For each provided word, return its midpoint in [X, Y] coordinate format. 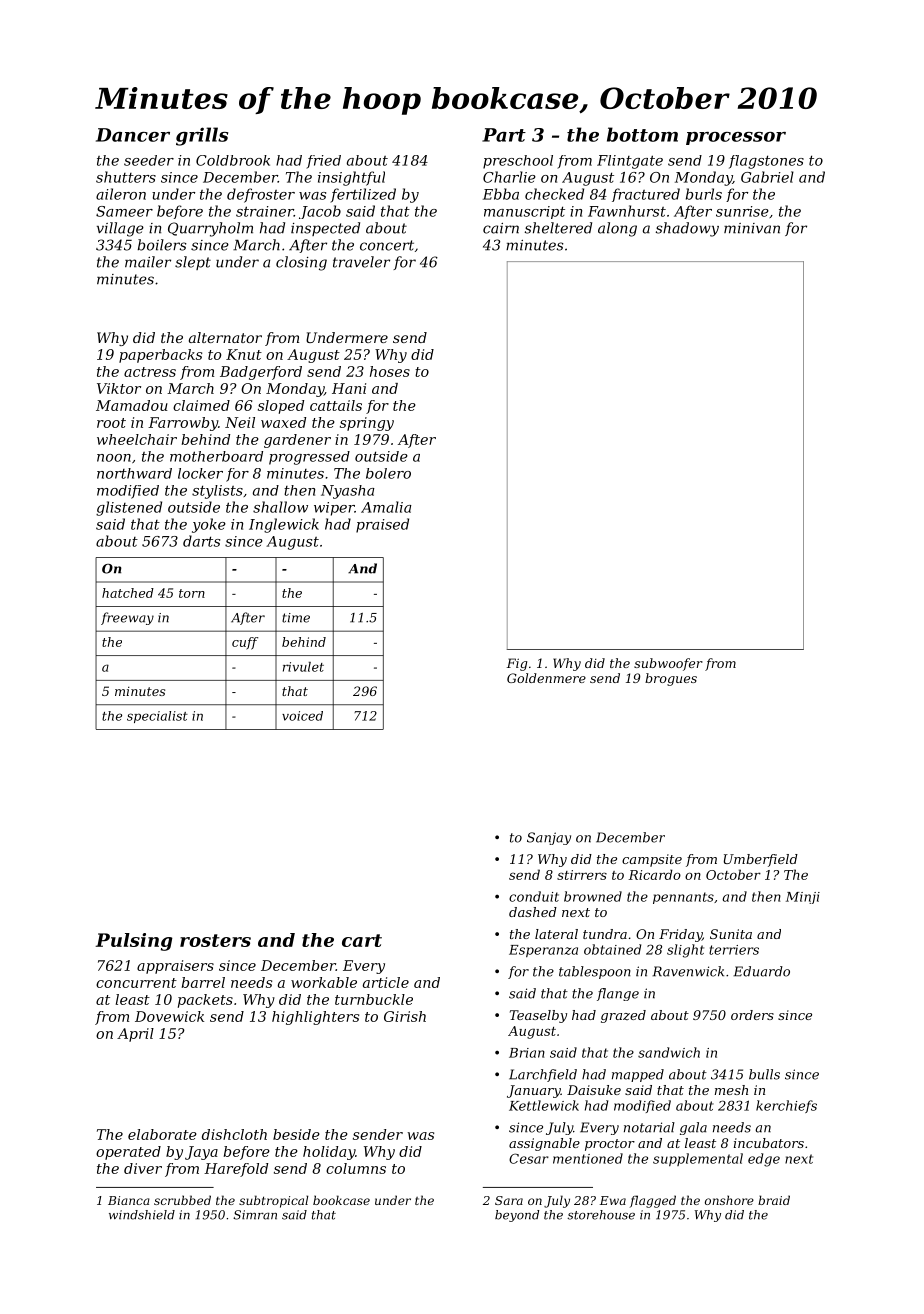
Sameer [124, 211]
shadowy [687, 229]
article [386, 982]
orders [752, 1015]
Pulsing [134, 942]
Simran [255, 1215]
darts [201, 541]
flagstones [766, 162]
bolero [388, 473]
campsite [652, 860]
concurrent [136, 983]
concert [387, 245]
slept [193, 263]
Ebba [501, 194]
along [617, 229]
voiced [302, 716]
